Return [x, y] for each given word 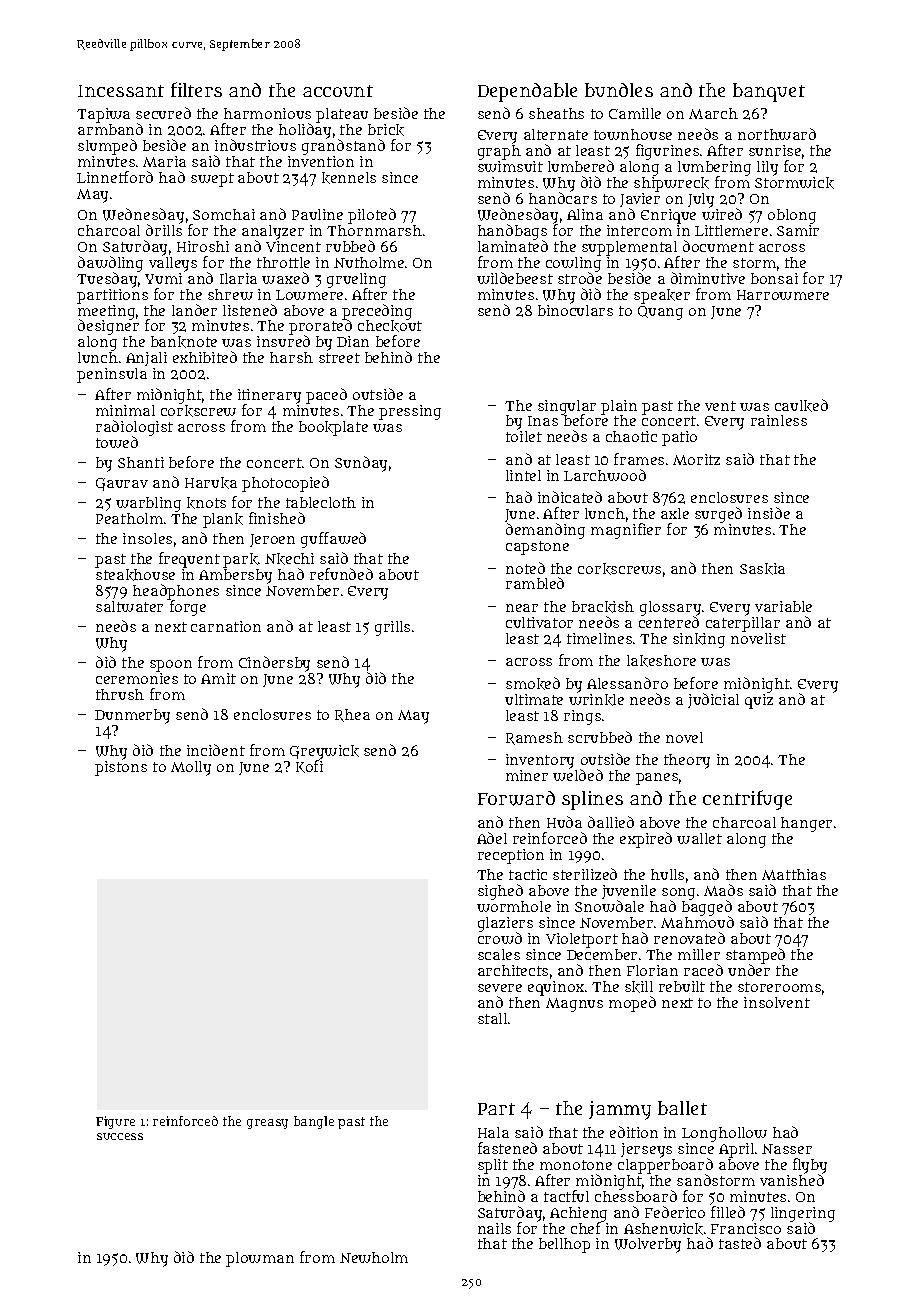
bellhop [564, 1245]
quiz [759, 701]
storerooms [779, 987]
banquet [769, 92]
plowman [260, 1259]
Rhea [352, 715]
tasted [740, 1243]
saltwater [129, 606]
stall [492, 1018]
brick [386, 130]
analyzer [273, 232]
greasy [267, 1124]
